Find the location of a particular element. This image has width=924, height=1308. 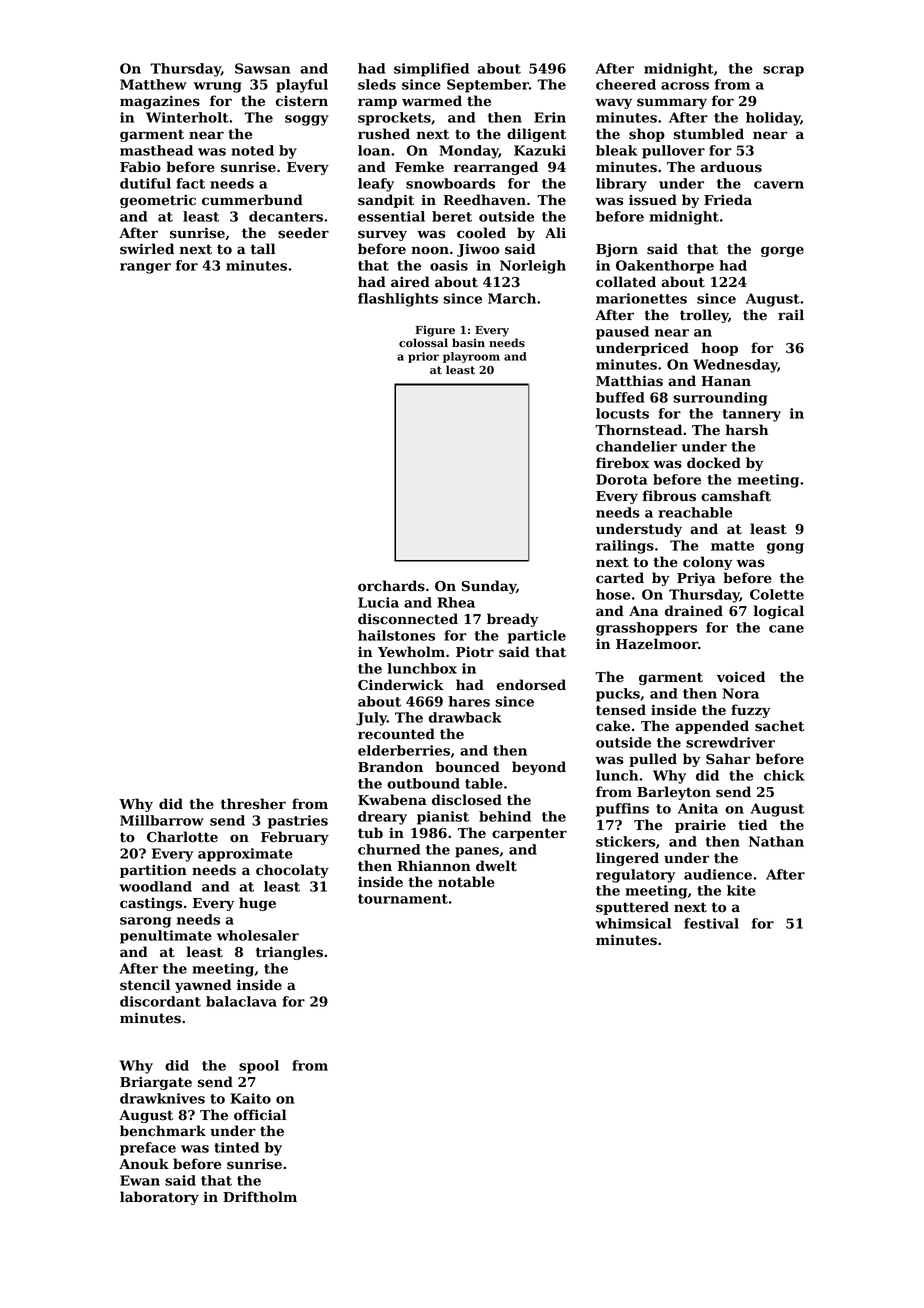

laboratory is located at coordinates (159, 1198).
